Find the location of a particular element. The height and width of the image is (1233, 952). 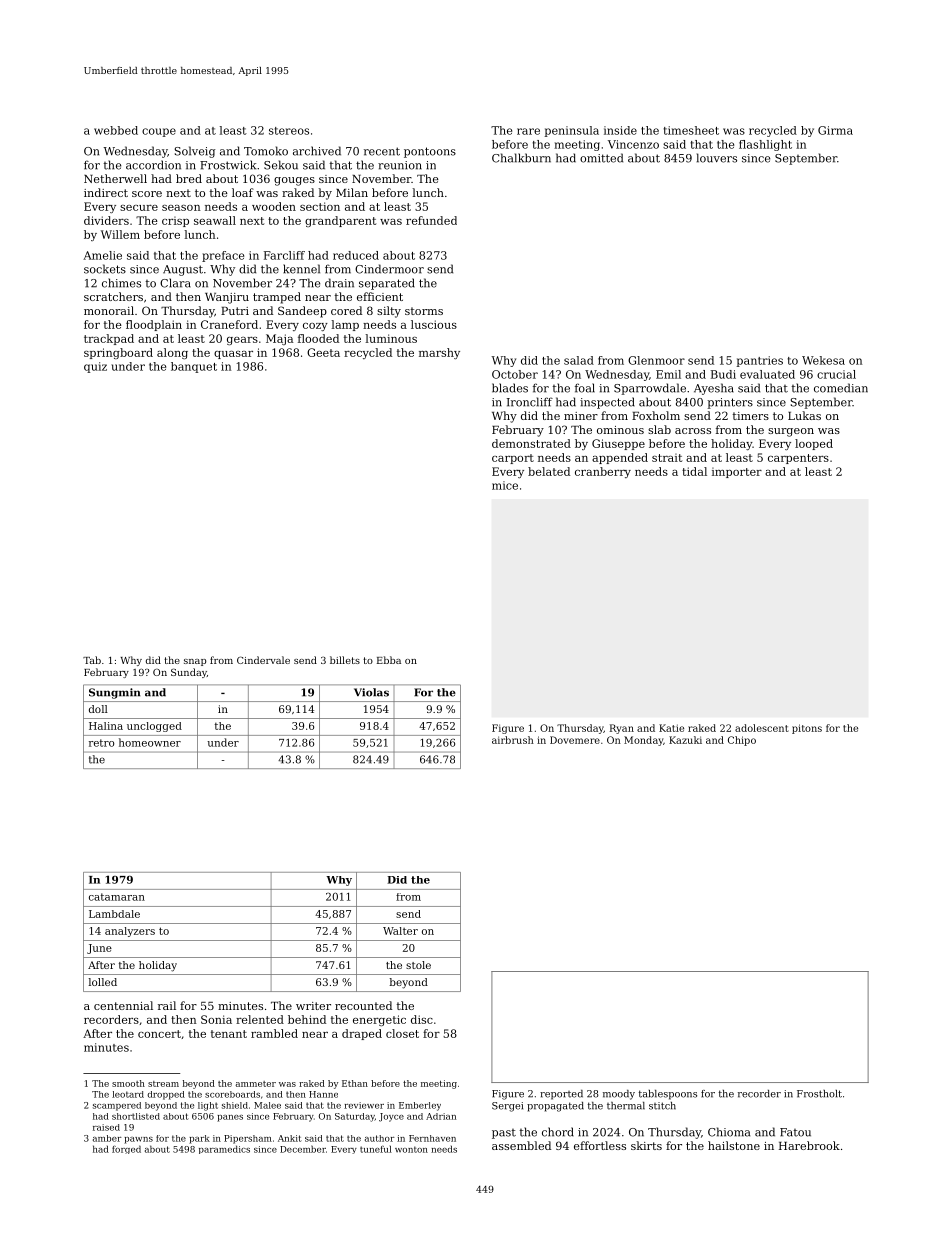

Girma is located at coordinates (835, 130).
